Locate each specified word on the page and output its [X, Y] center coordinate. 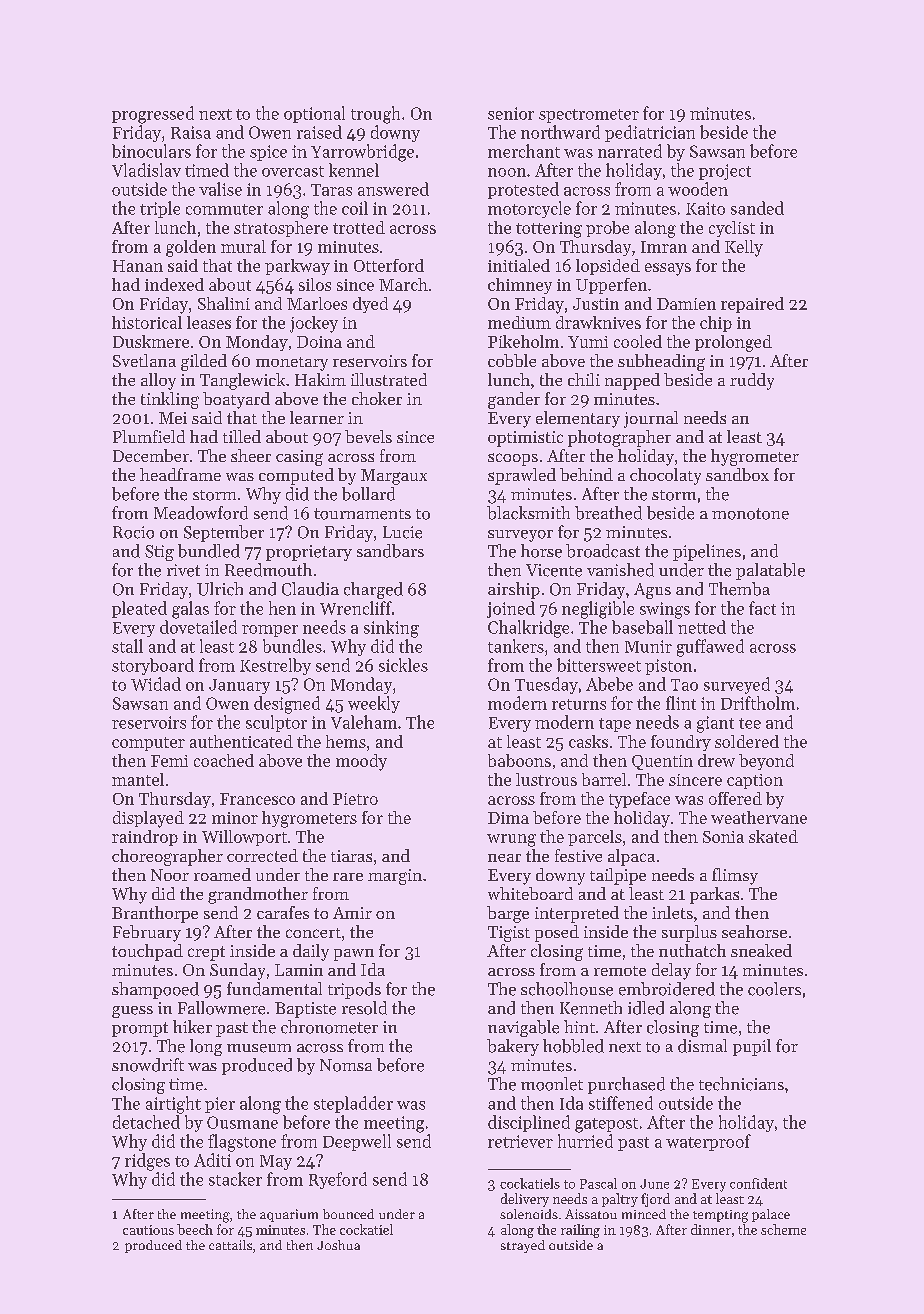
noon [507, 172]
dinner [711, 1229]
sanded [757, 208]
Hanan [138, 266]
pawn [354, 955]
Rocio [133, 532]
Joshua [338, 1245]
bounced [348, 1214]
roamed [222, 874]
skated [773, 836]
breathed [608, 513]
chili [584, 379]
